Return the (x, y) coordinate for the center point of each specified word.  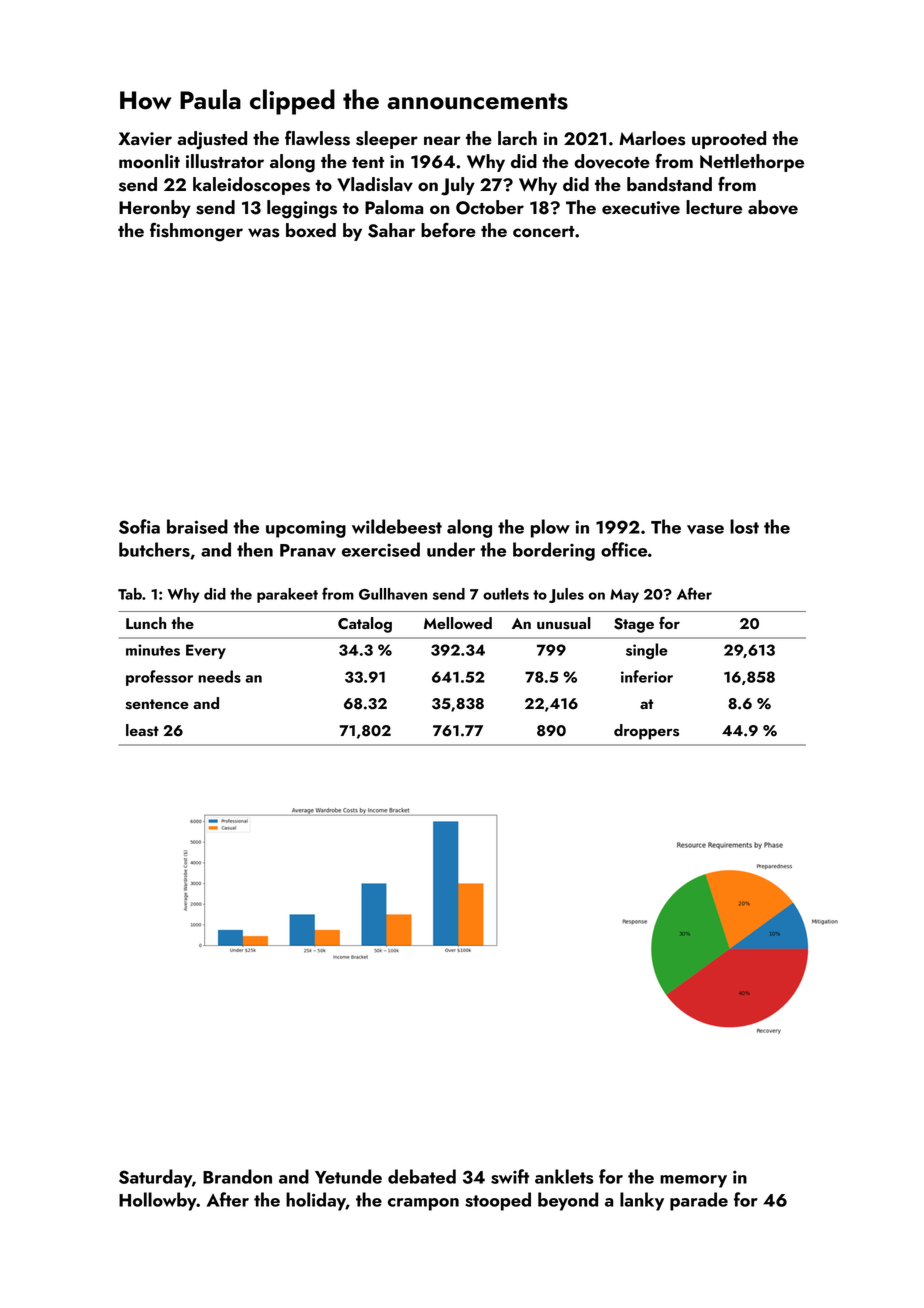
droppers (646, 732)
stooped (498, 1201)
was (264, 233)
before (448, 229)
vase (705, 529)
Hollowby (158, 1201)
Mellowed (458, 623)
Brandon (237, 1176)
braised (197, 526)
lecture (714, 207)
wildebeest (397, 526)
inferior (647, 676)
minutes (153, 650)
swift (510, 1176)
